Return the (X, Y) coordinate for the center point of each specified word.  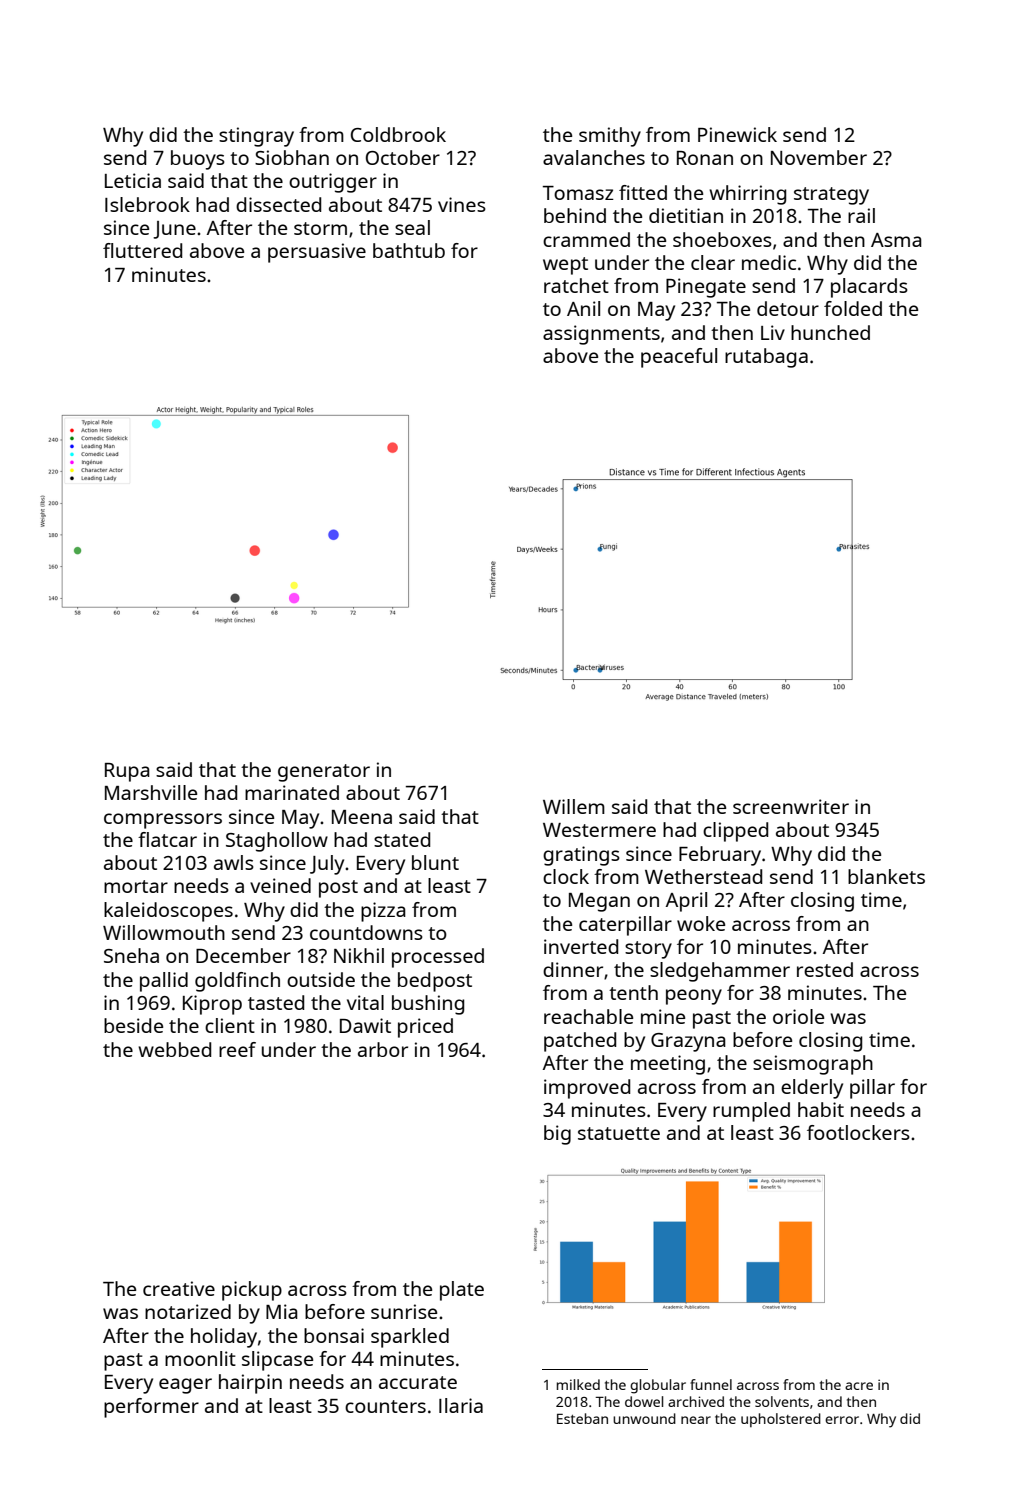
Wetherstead (703, 876)
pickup (252, 1291)
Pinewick (737, 134)
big (557, 1135)
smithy (610, 137)
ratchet (576, 285)
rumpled (751, 1112)
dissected (278, 204)
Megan (599, 902)
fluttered (142, 250)
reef (237, 1049)
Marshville (151, 792)
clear (713, 262)
